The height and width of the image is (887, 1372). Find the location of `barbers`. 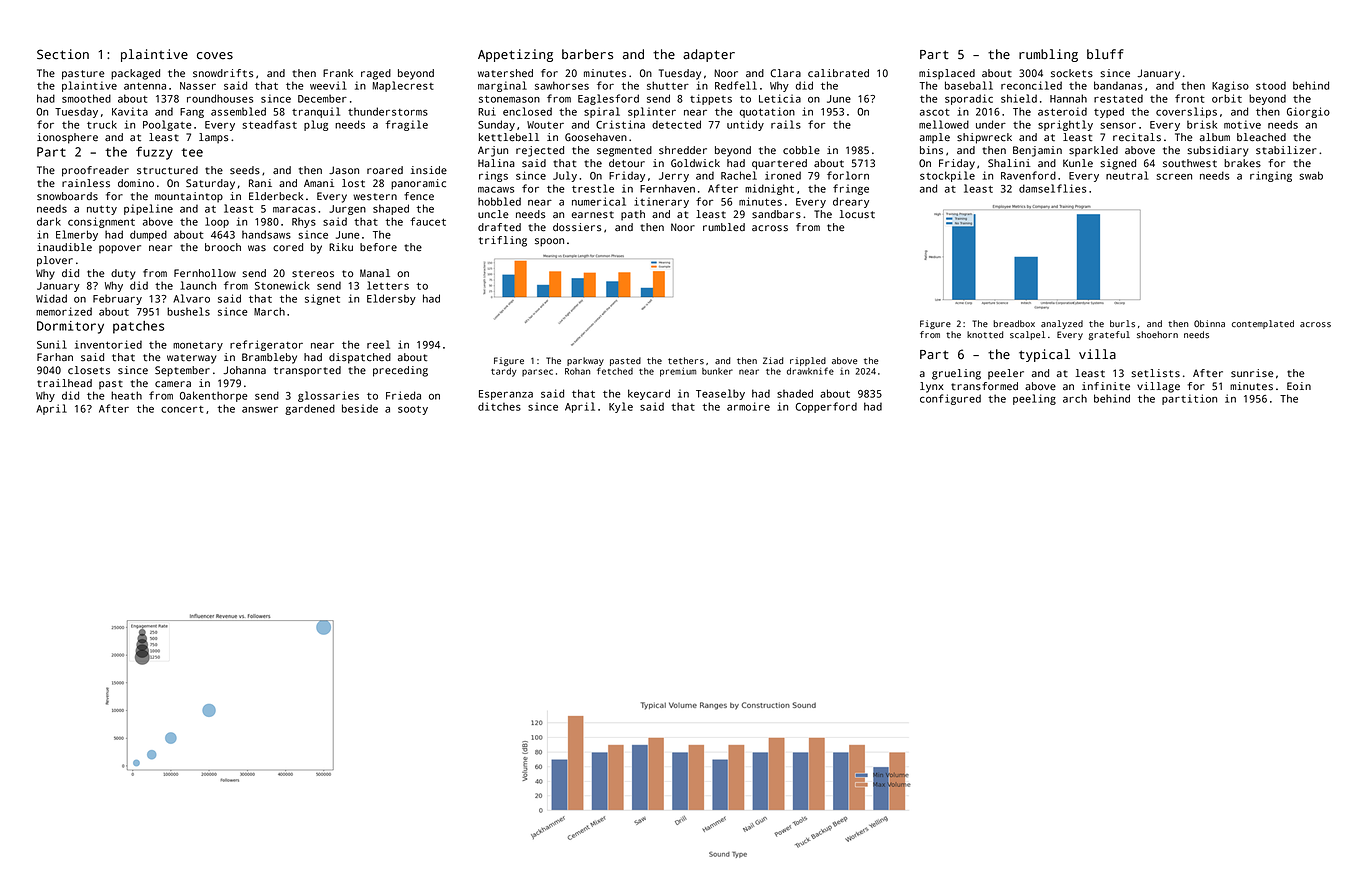

barbers is located at coordinates (587, 54).
